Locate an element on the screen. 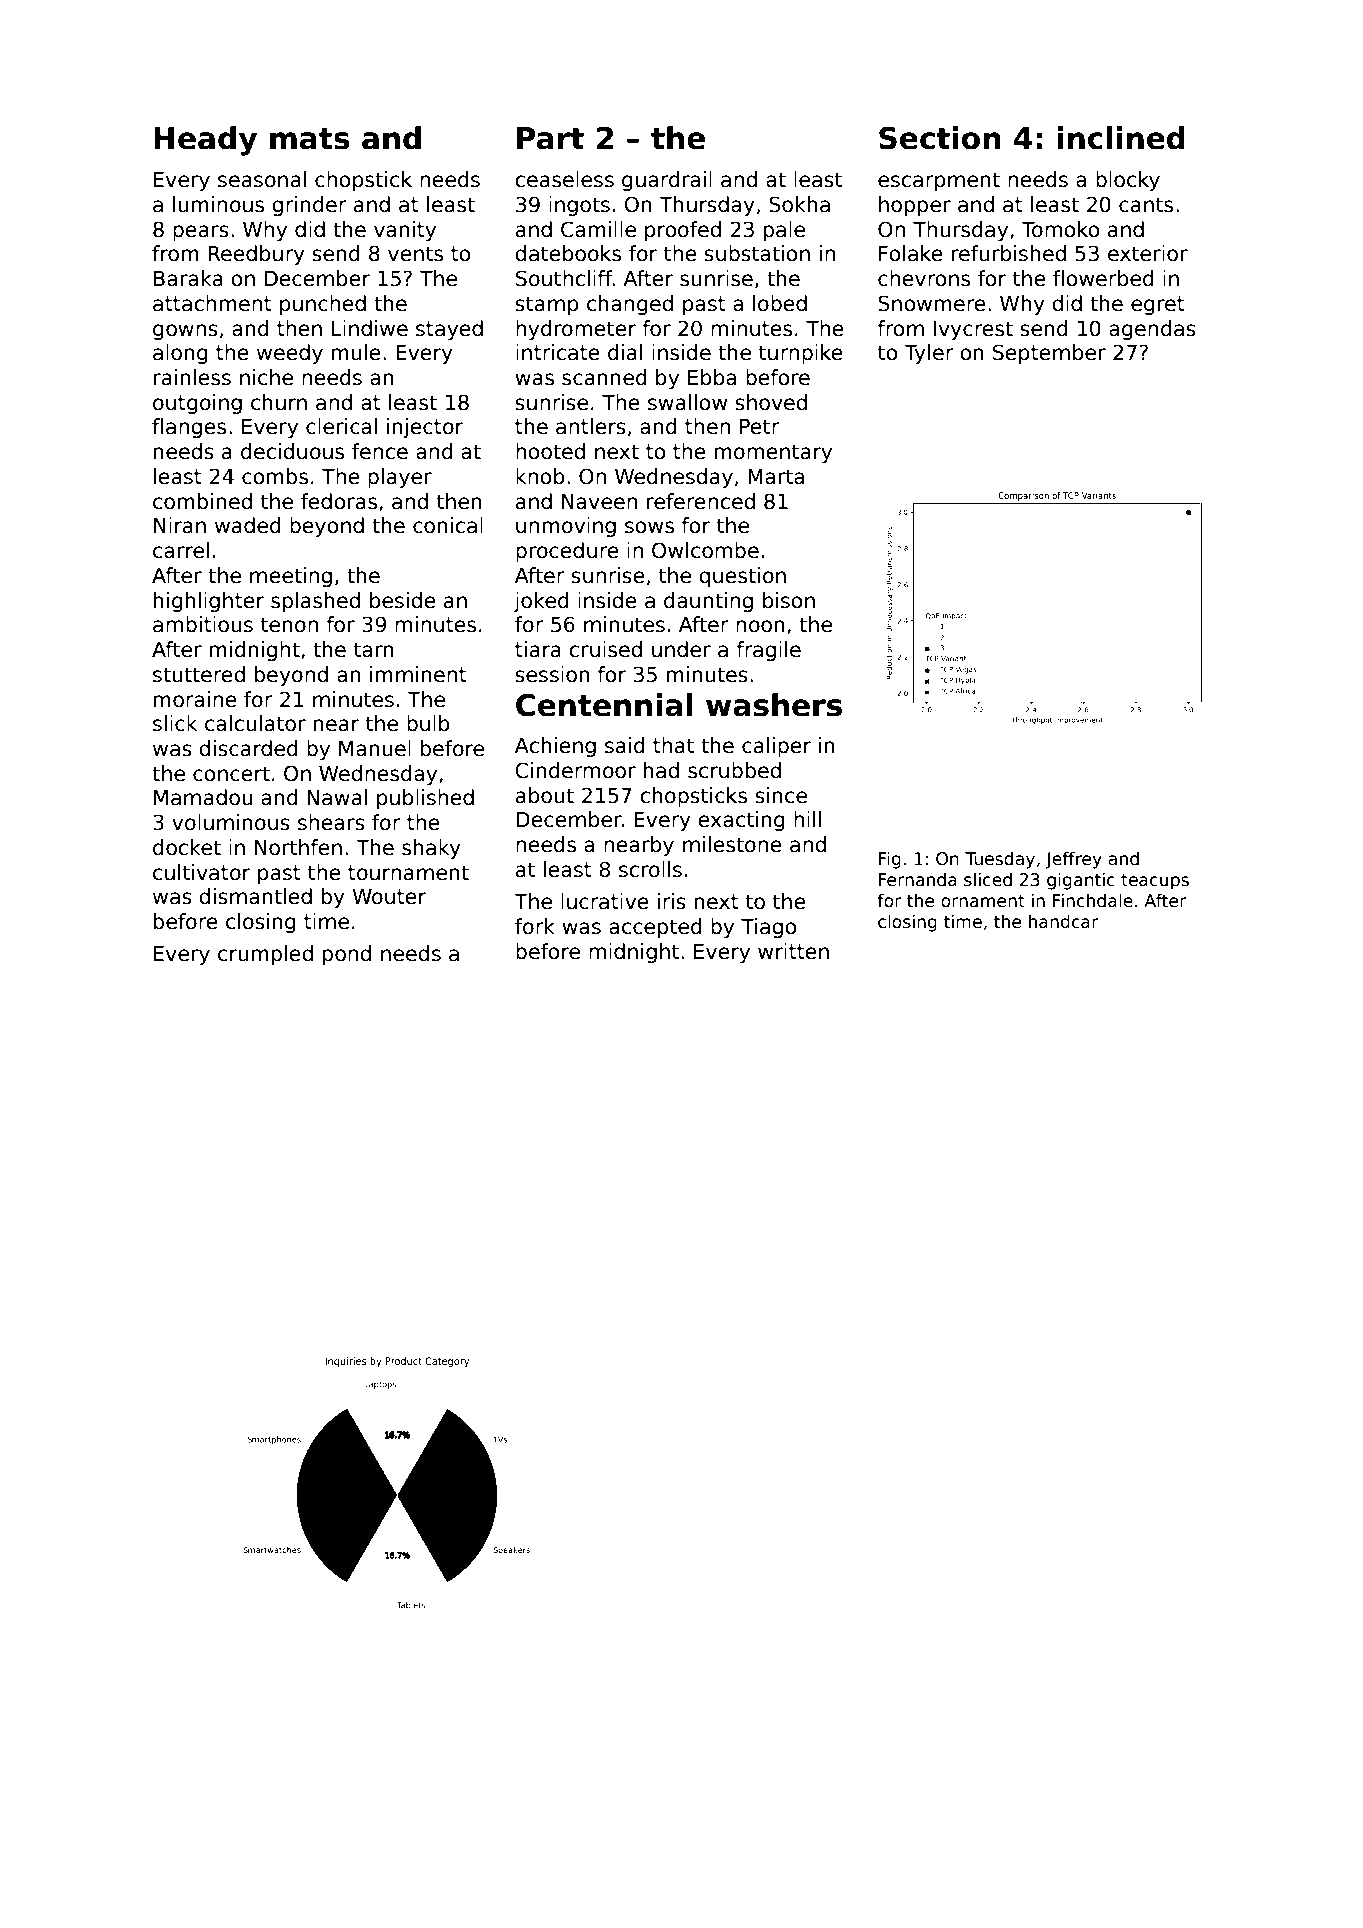 The width and height of the screenshot is (1363, 1928). Section is located at coordinates (939, 138).
